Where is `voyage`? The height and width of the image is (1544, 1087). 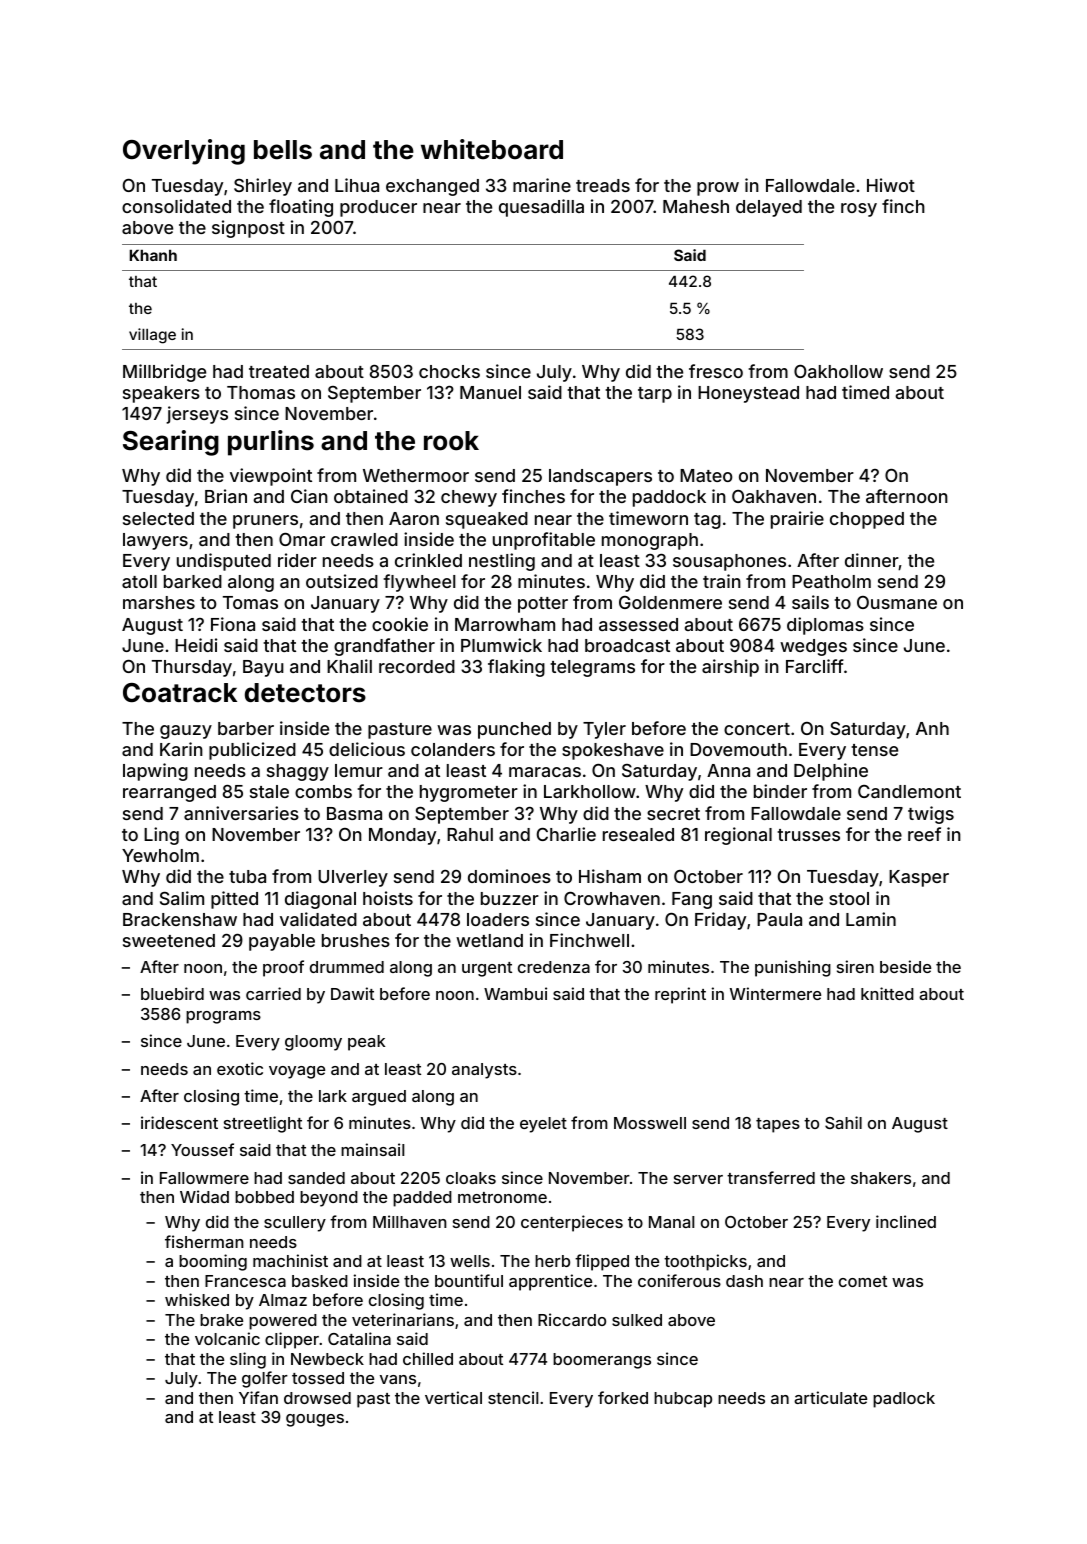
voyage is located at coordinates (297, 1072).
